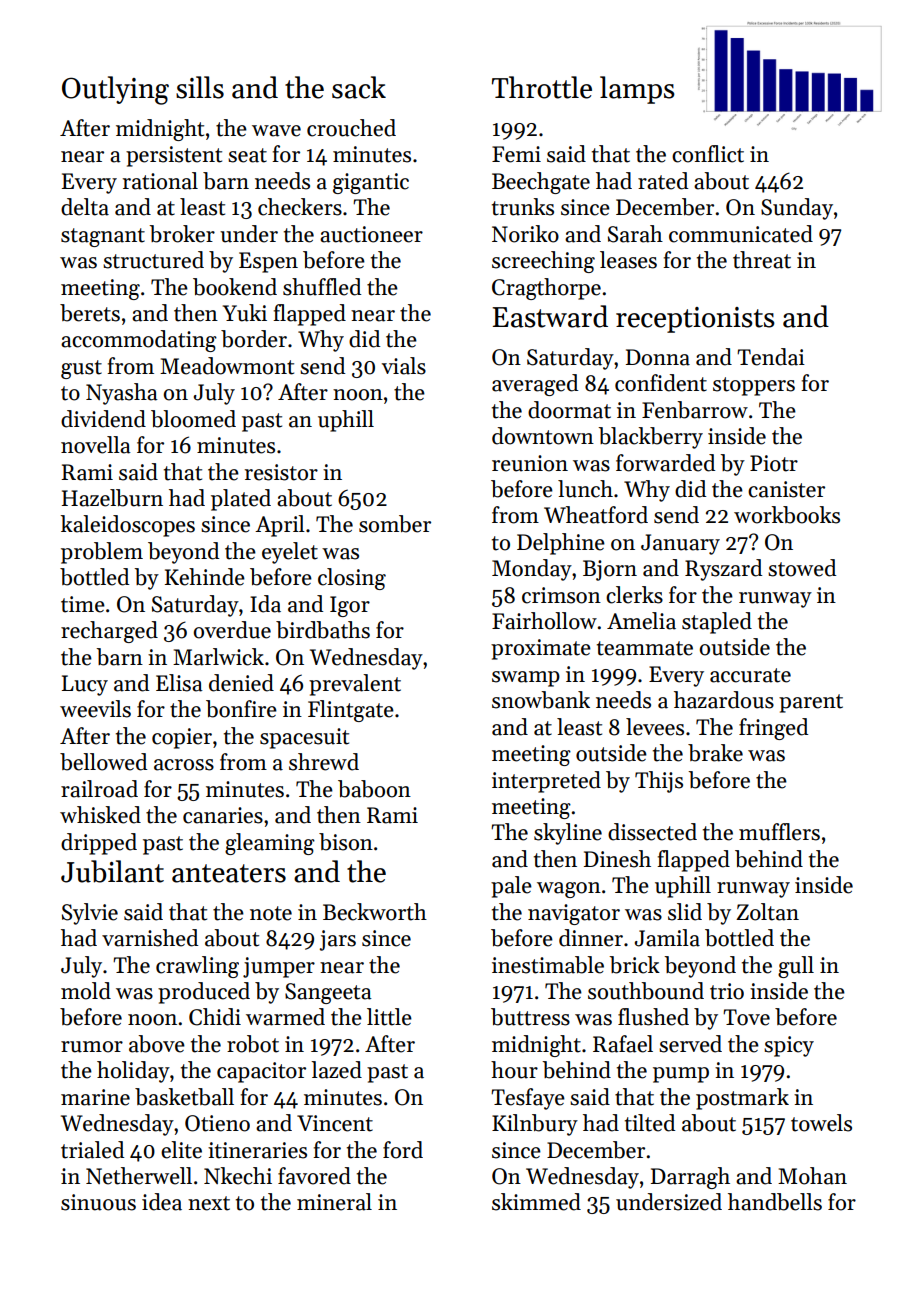 The height and width of the image is (1311, 924). What do you see at coordinates (762, 260) in the image?
I see `threat` at bounding box center [762, 260].
